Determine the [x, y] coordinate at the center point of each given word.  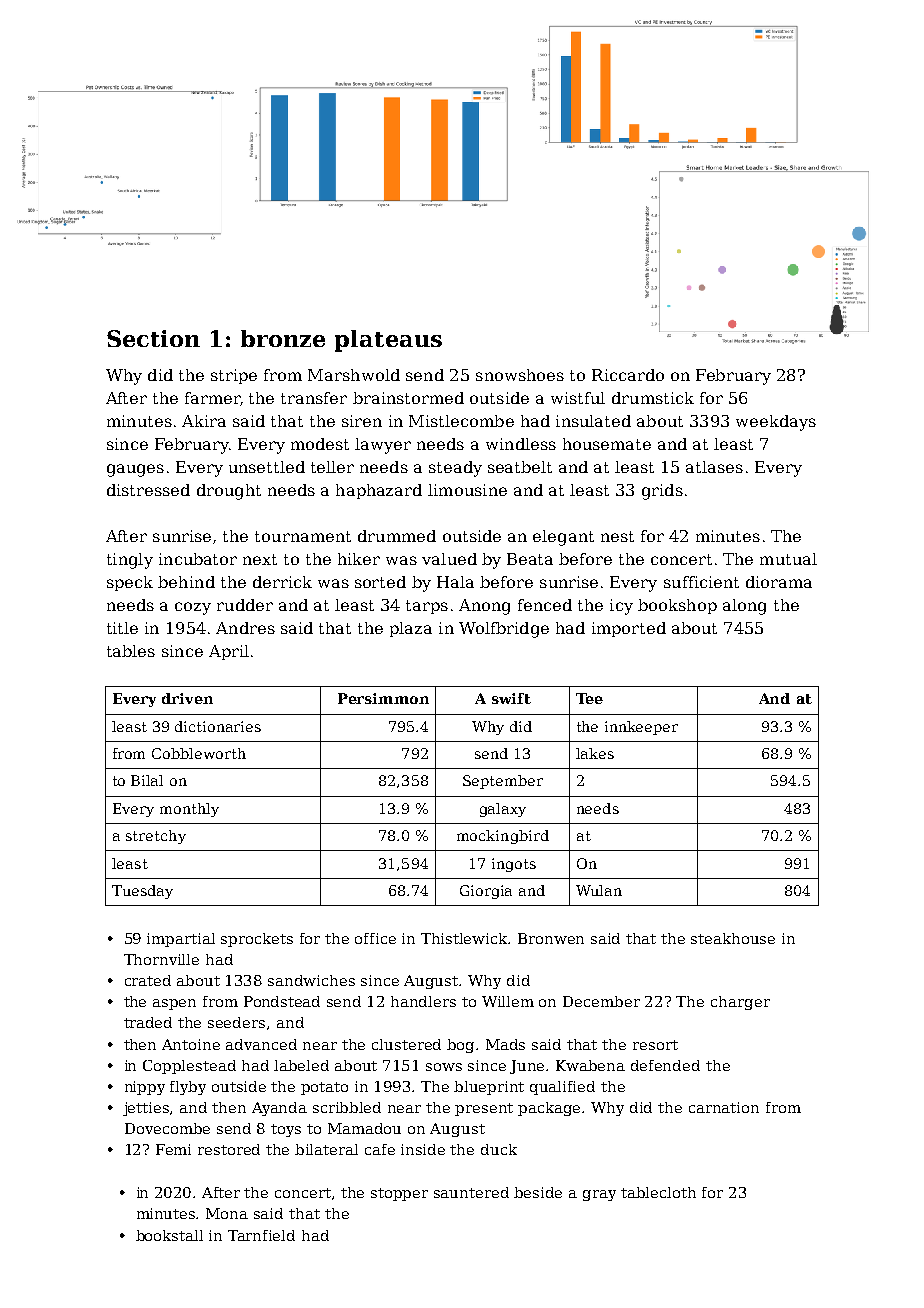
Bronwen [551, 938]
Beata [530, 559]
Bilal [147, 780]
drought [229, 492]
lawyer [383, 446]
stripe [234, 376]
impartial [181, 940]
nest [617, 536]
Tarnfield [261, 1235]
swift [511, 698]
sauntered [471, 1192]
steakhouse [733, 938]
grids [662, 492]
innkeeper [641, 728]
